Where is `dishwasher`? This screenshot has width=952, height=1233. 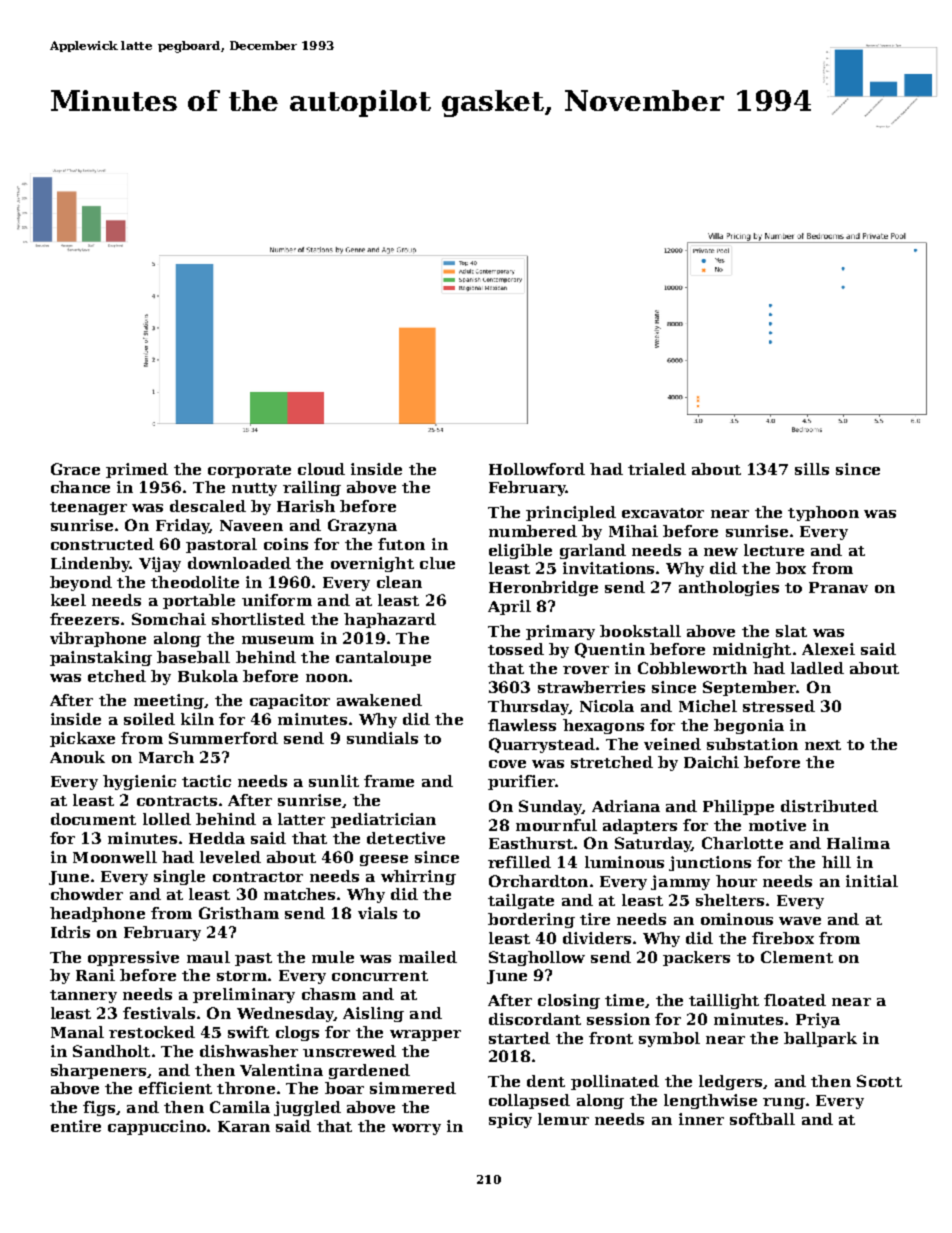
dishwasher is located at coordinates (249, 1051).
